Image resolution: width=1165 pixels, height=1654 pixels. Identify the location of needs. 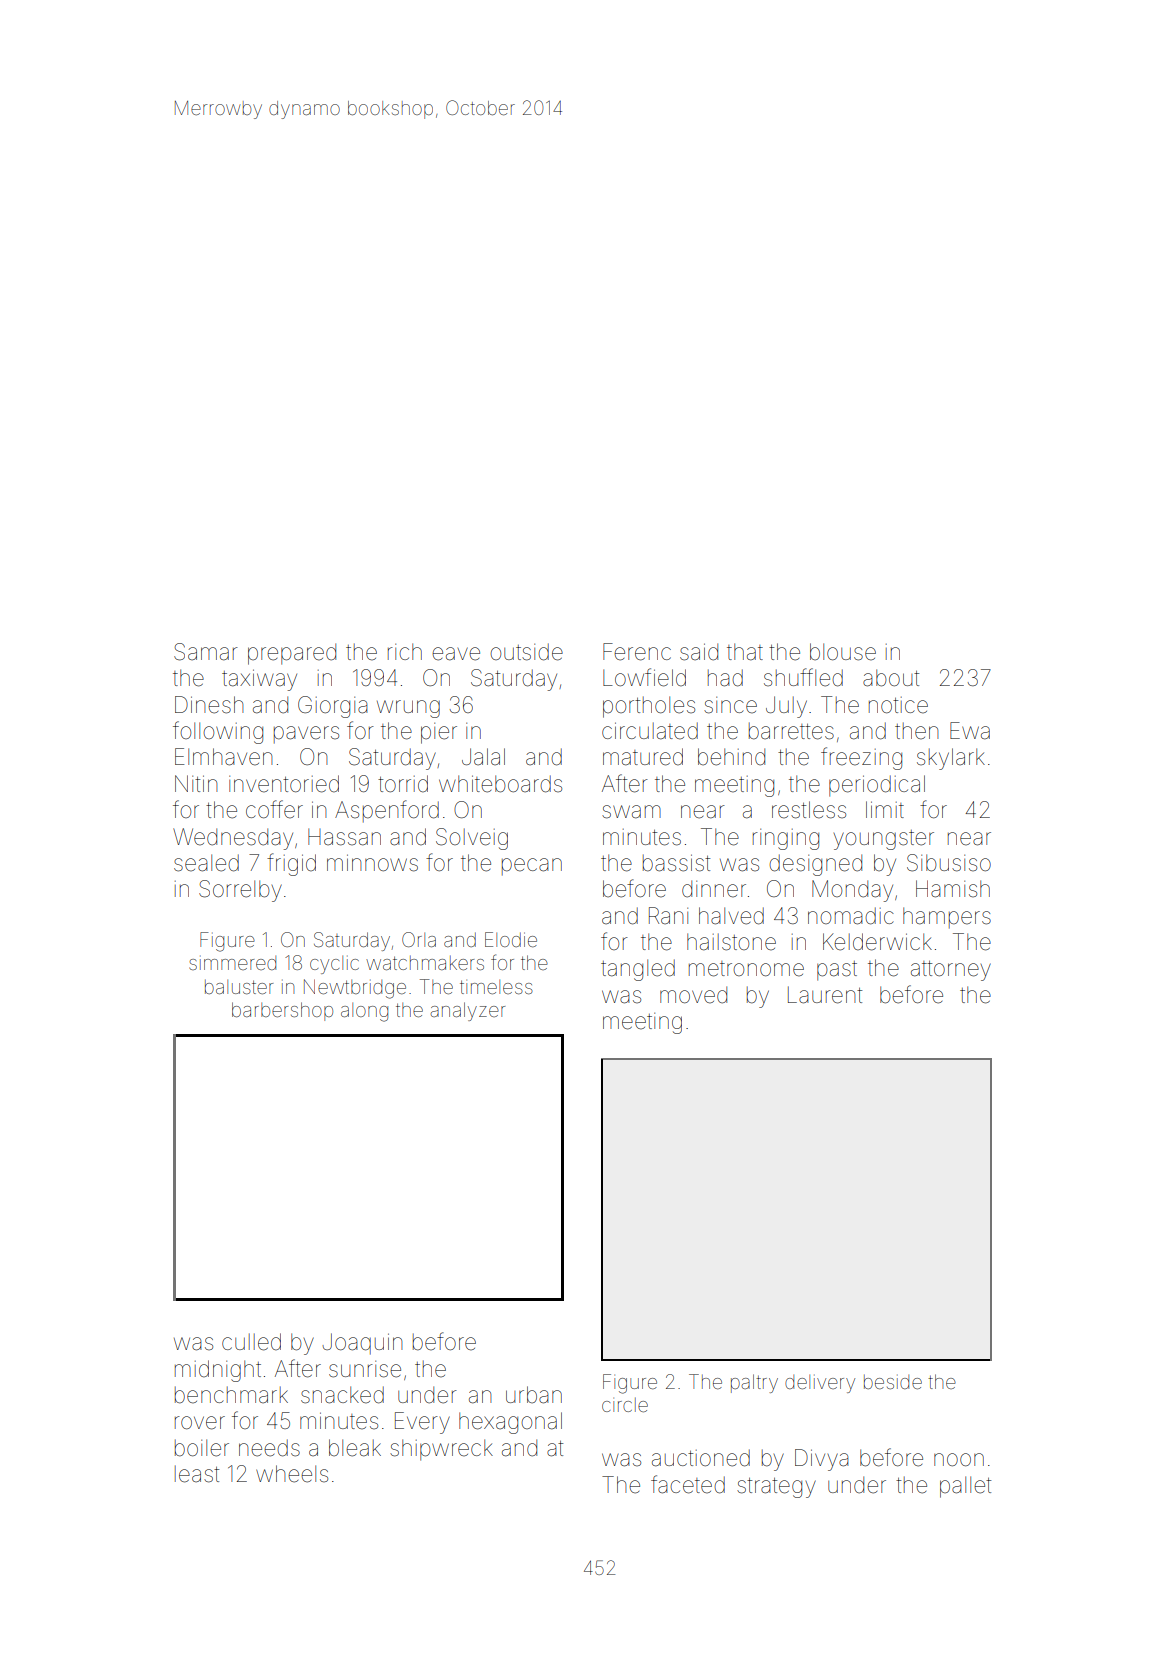
(269, 1448).
